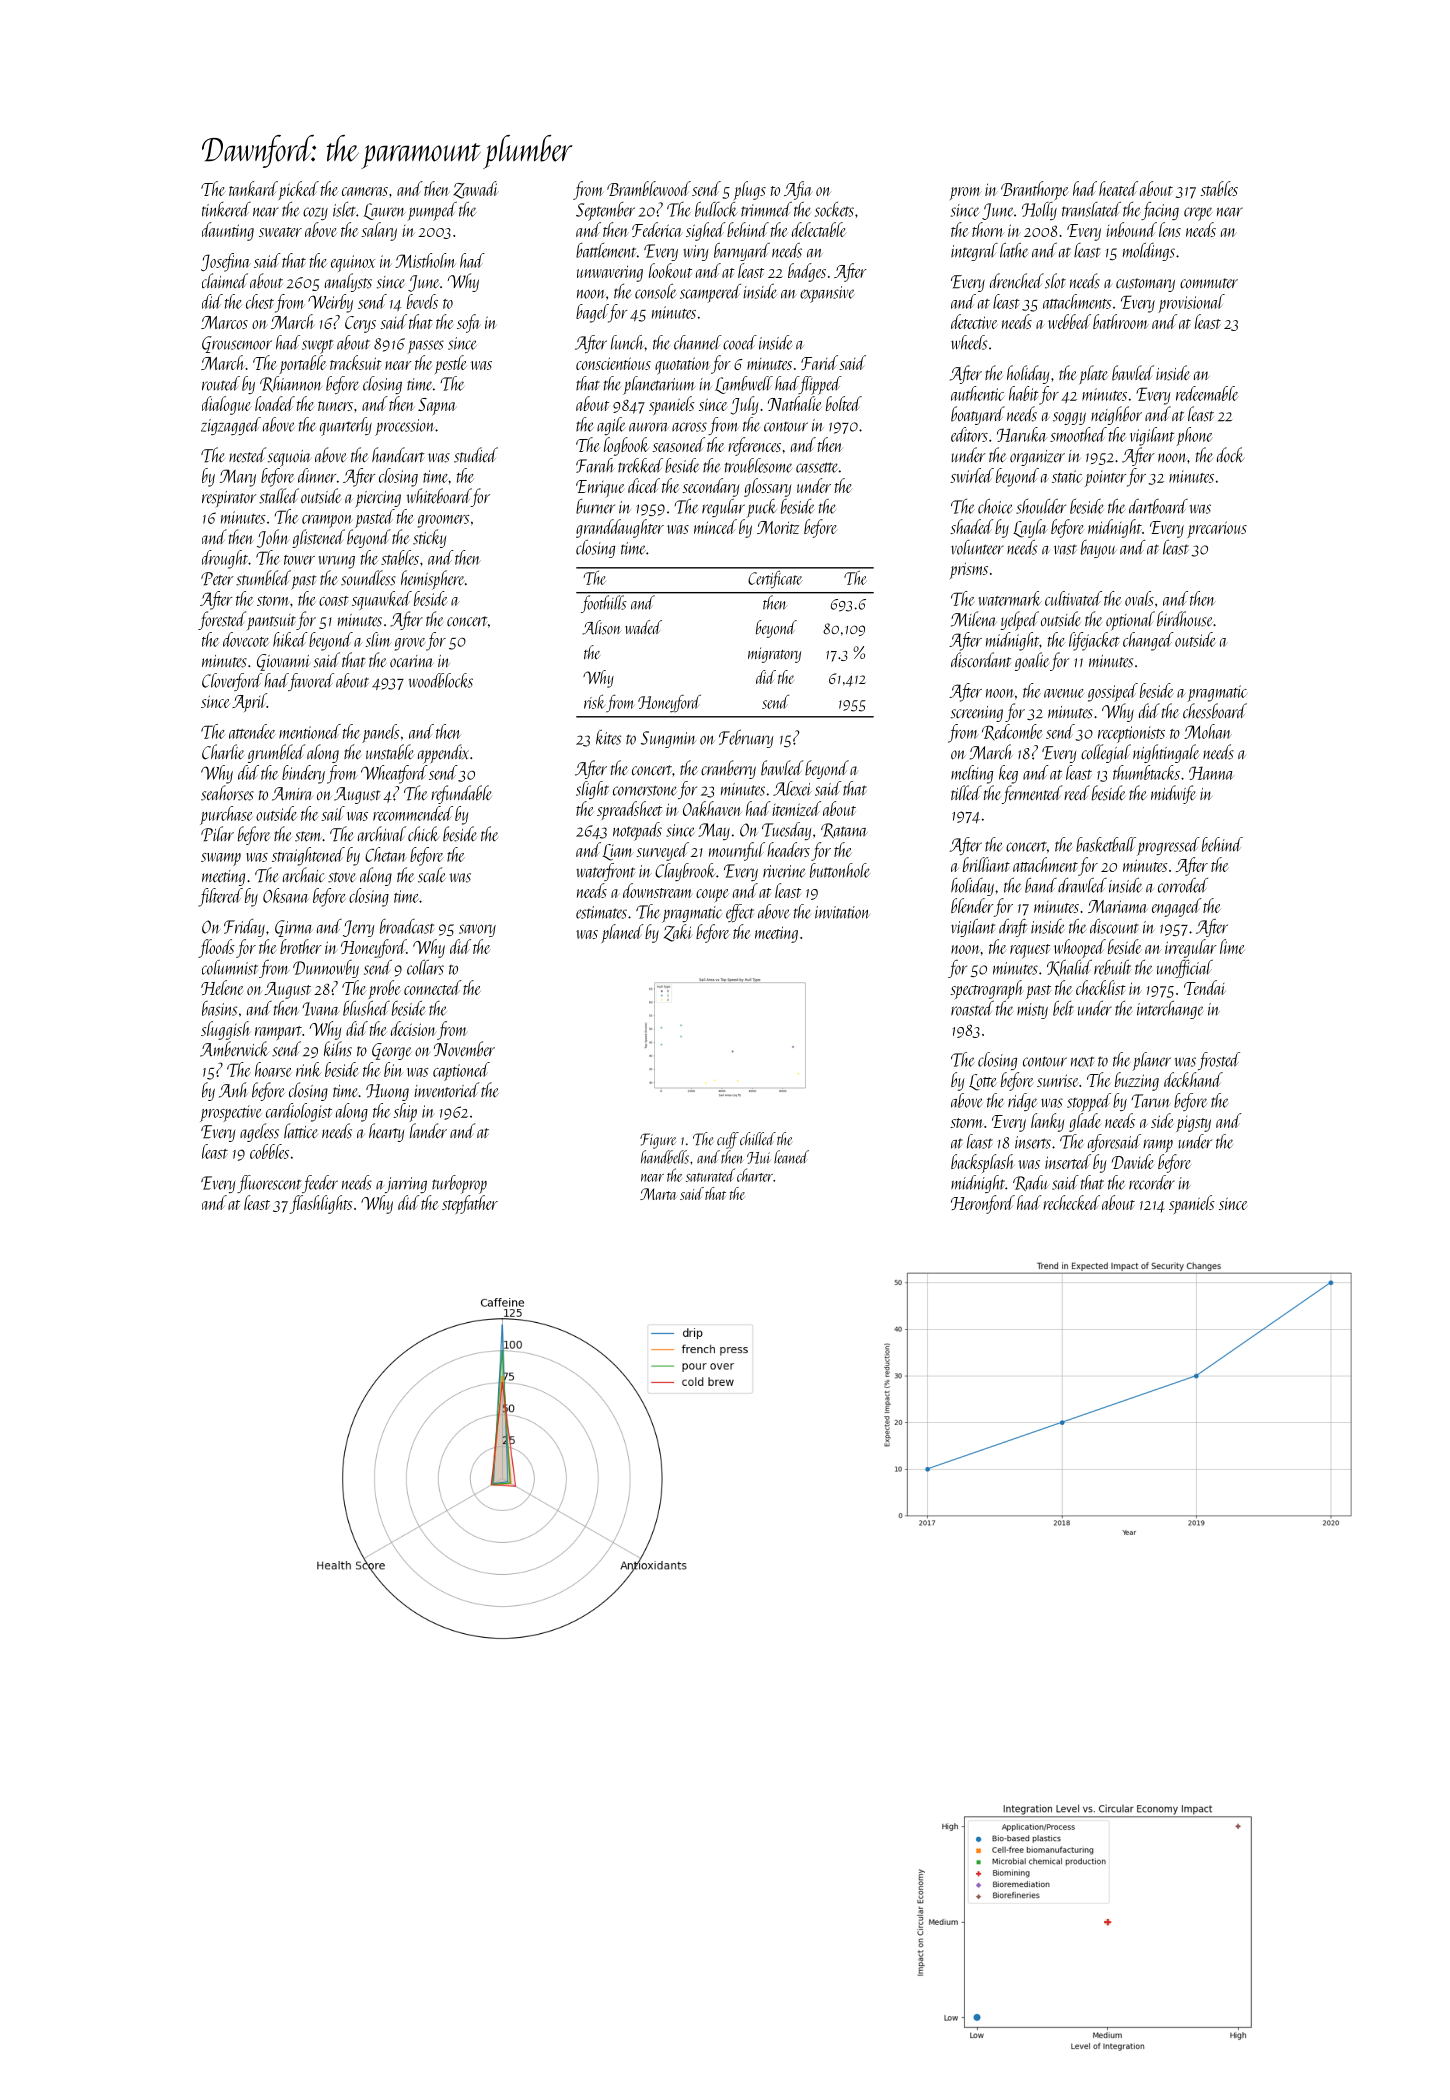 The height and width of the screenshot is (2100, 1450). Describe the element at coordinates (432, 211) in the screenshot. I see `pumped` at that location.
